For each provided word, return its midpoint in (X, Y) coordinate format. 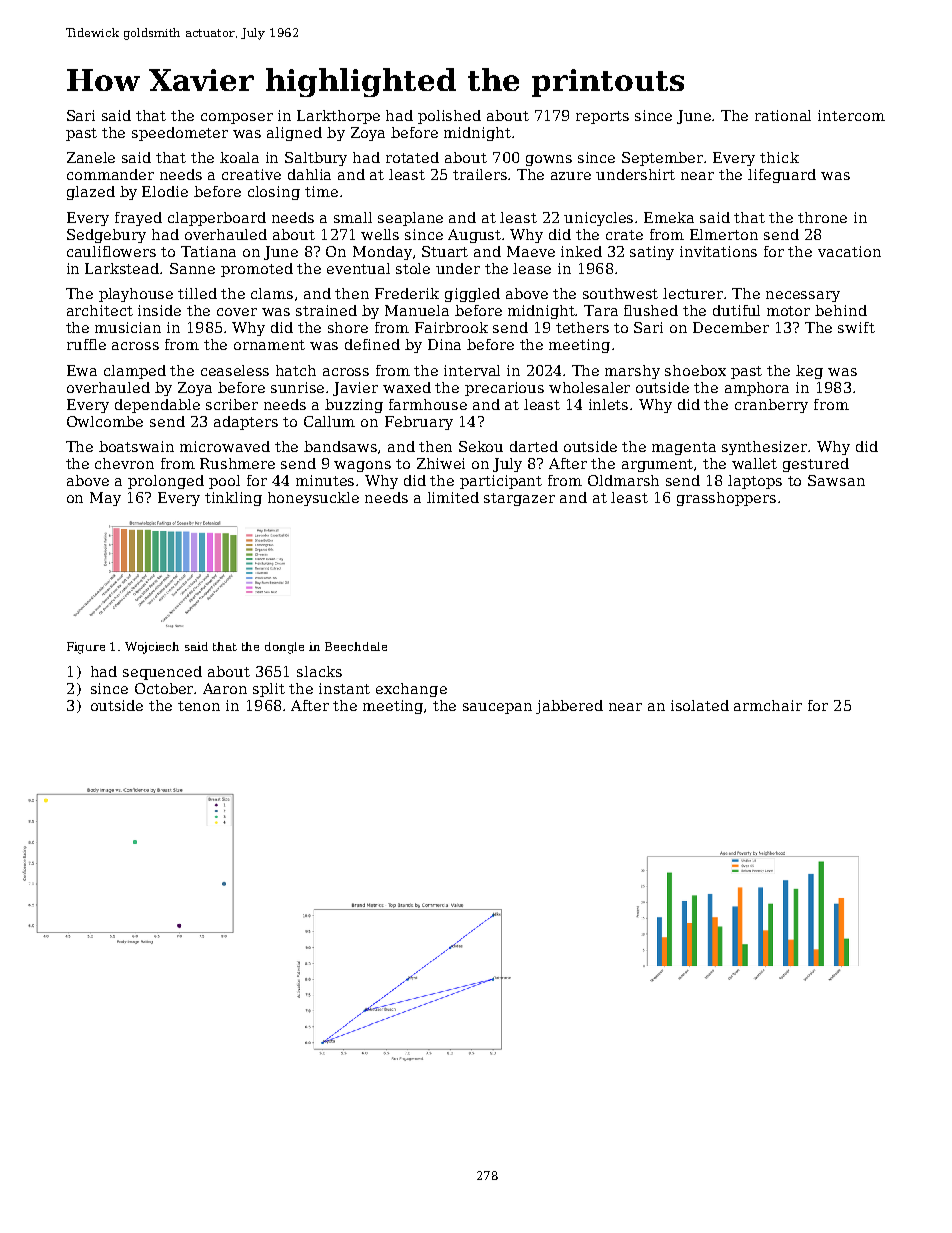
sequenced (162, 673)
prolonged (166, 482)
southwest (620, 293)
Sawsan (836, 480)
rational (783, 115)
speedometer (180, 134)
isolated (700, 705)
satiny (652, 253)
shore (348, 327)
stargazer (519, 499)
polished (449, 117)
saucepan (497, 708)
